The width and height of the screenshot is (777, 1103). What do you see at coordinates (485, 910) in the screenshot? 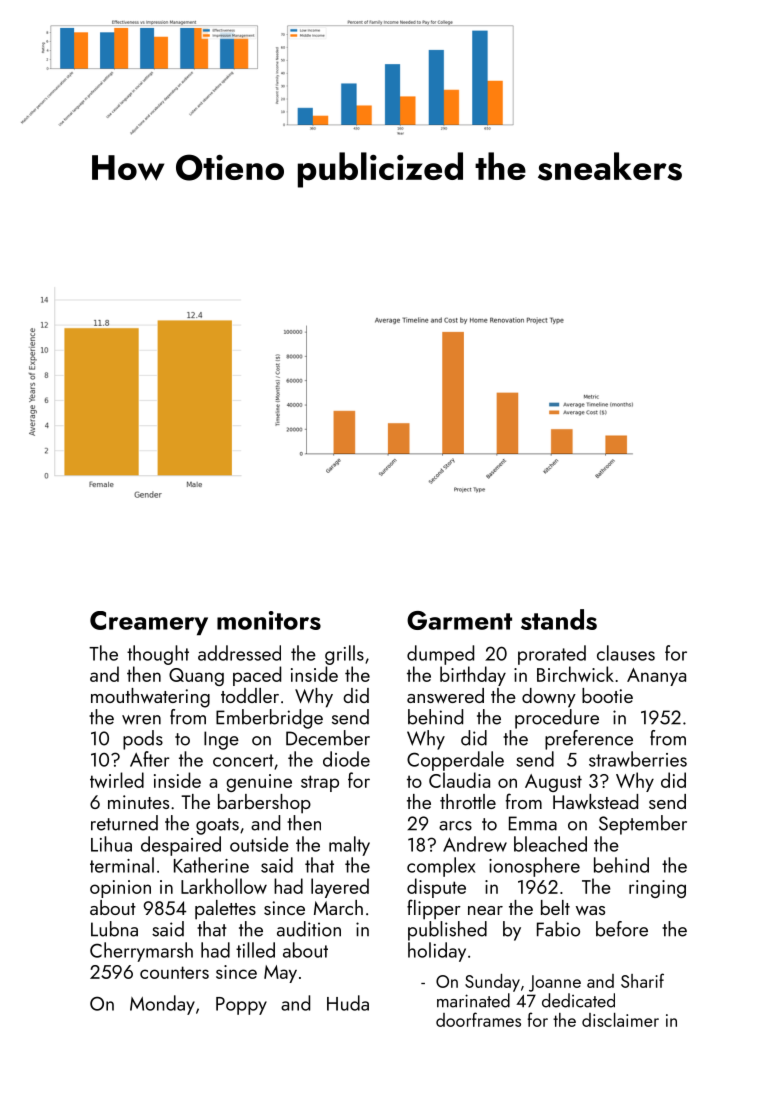
I see `near` at bounding box center [485, 910].
